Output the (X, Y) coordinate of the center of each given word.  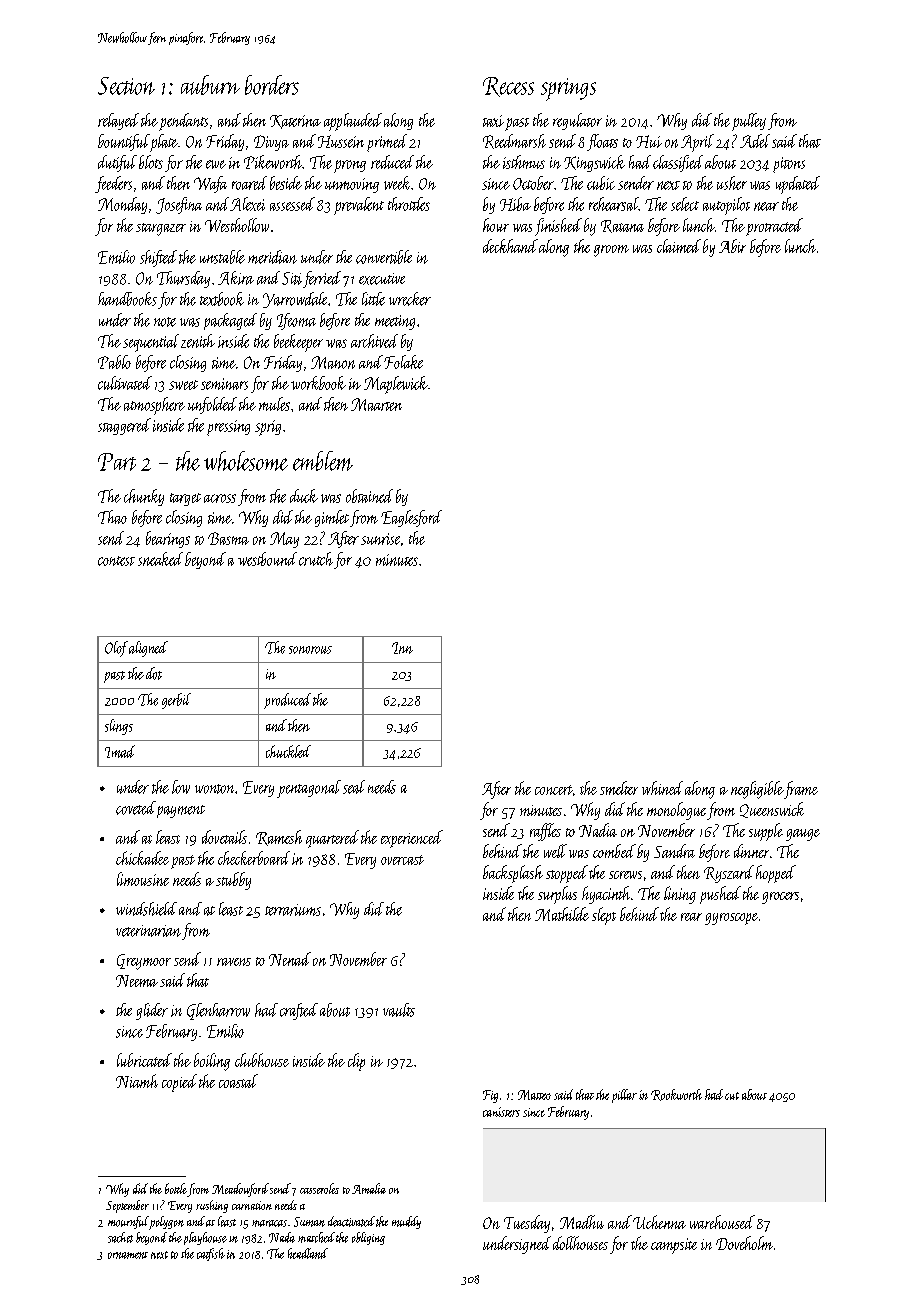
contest (116, 561)
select (685, 204)
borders (272, 85)
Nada (282, 1237)
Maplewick (396, 385)
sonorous (310, 650)
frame (800, 790)
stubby (233, 881)
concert (554, 790)
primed (387, 143)
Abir (732, 246)
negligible (757, 790)
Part (117, 462)
